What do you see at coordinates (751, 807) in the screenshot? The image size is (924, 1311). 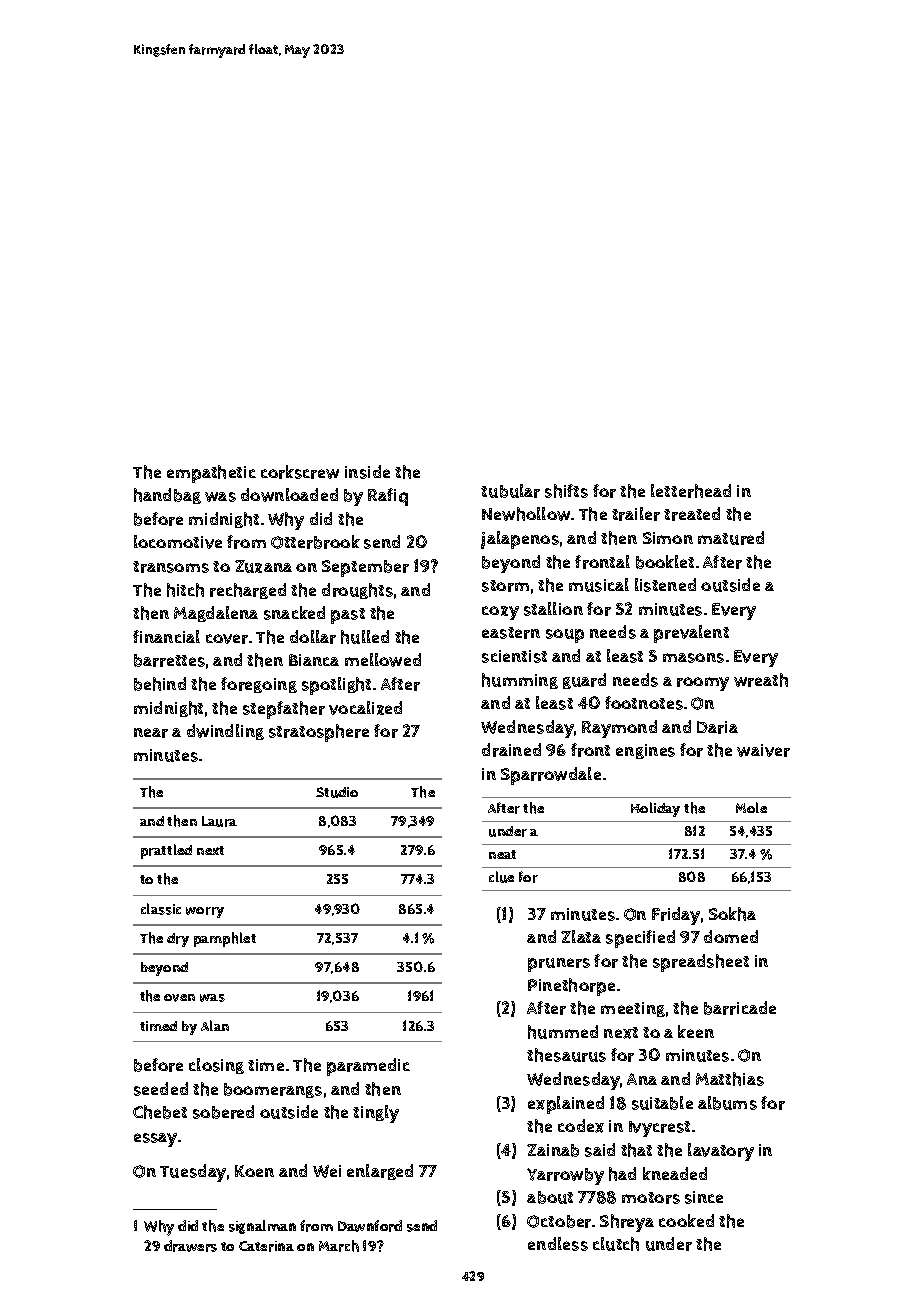 I see `Mole` at bounding box center [751, 807].
